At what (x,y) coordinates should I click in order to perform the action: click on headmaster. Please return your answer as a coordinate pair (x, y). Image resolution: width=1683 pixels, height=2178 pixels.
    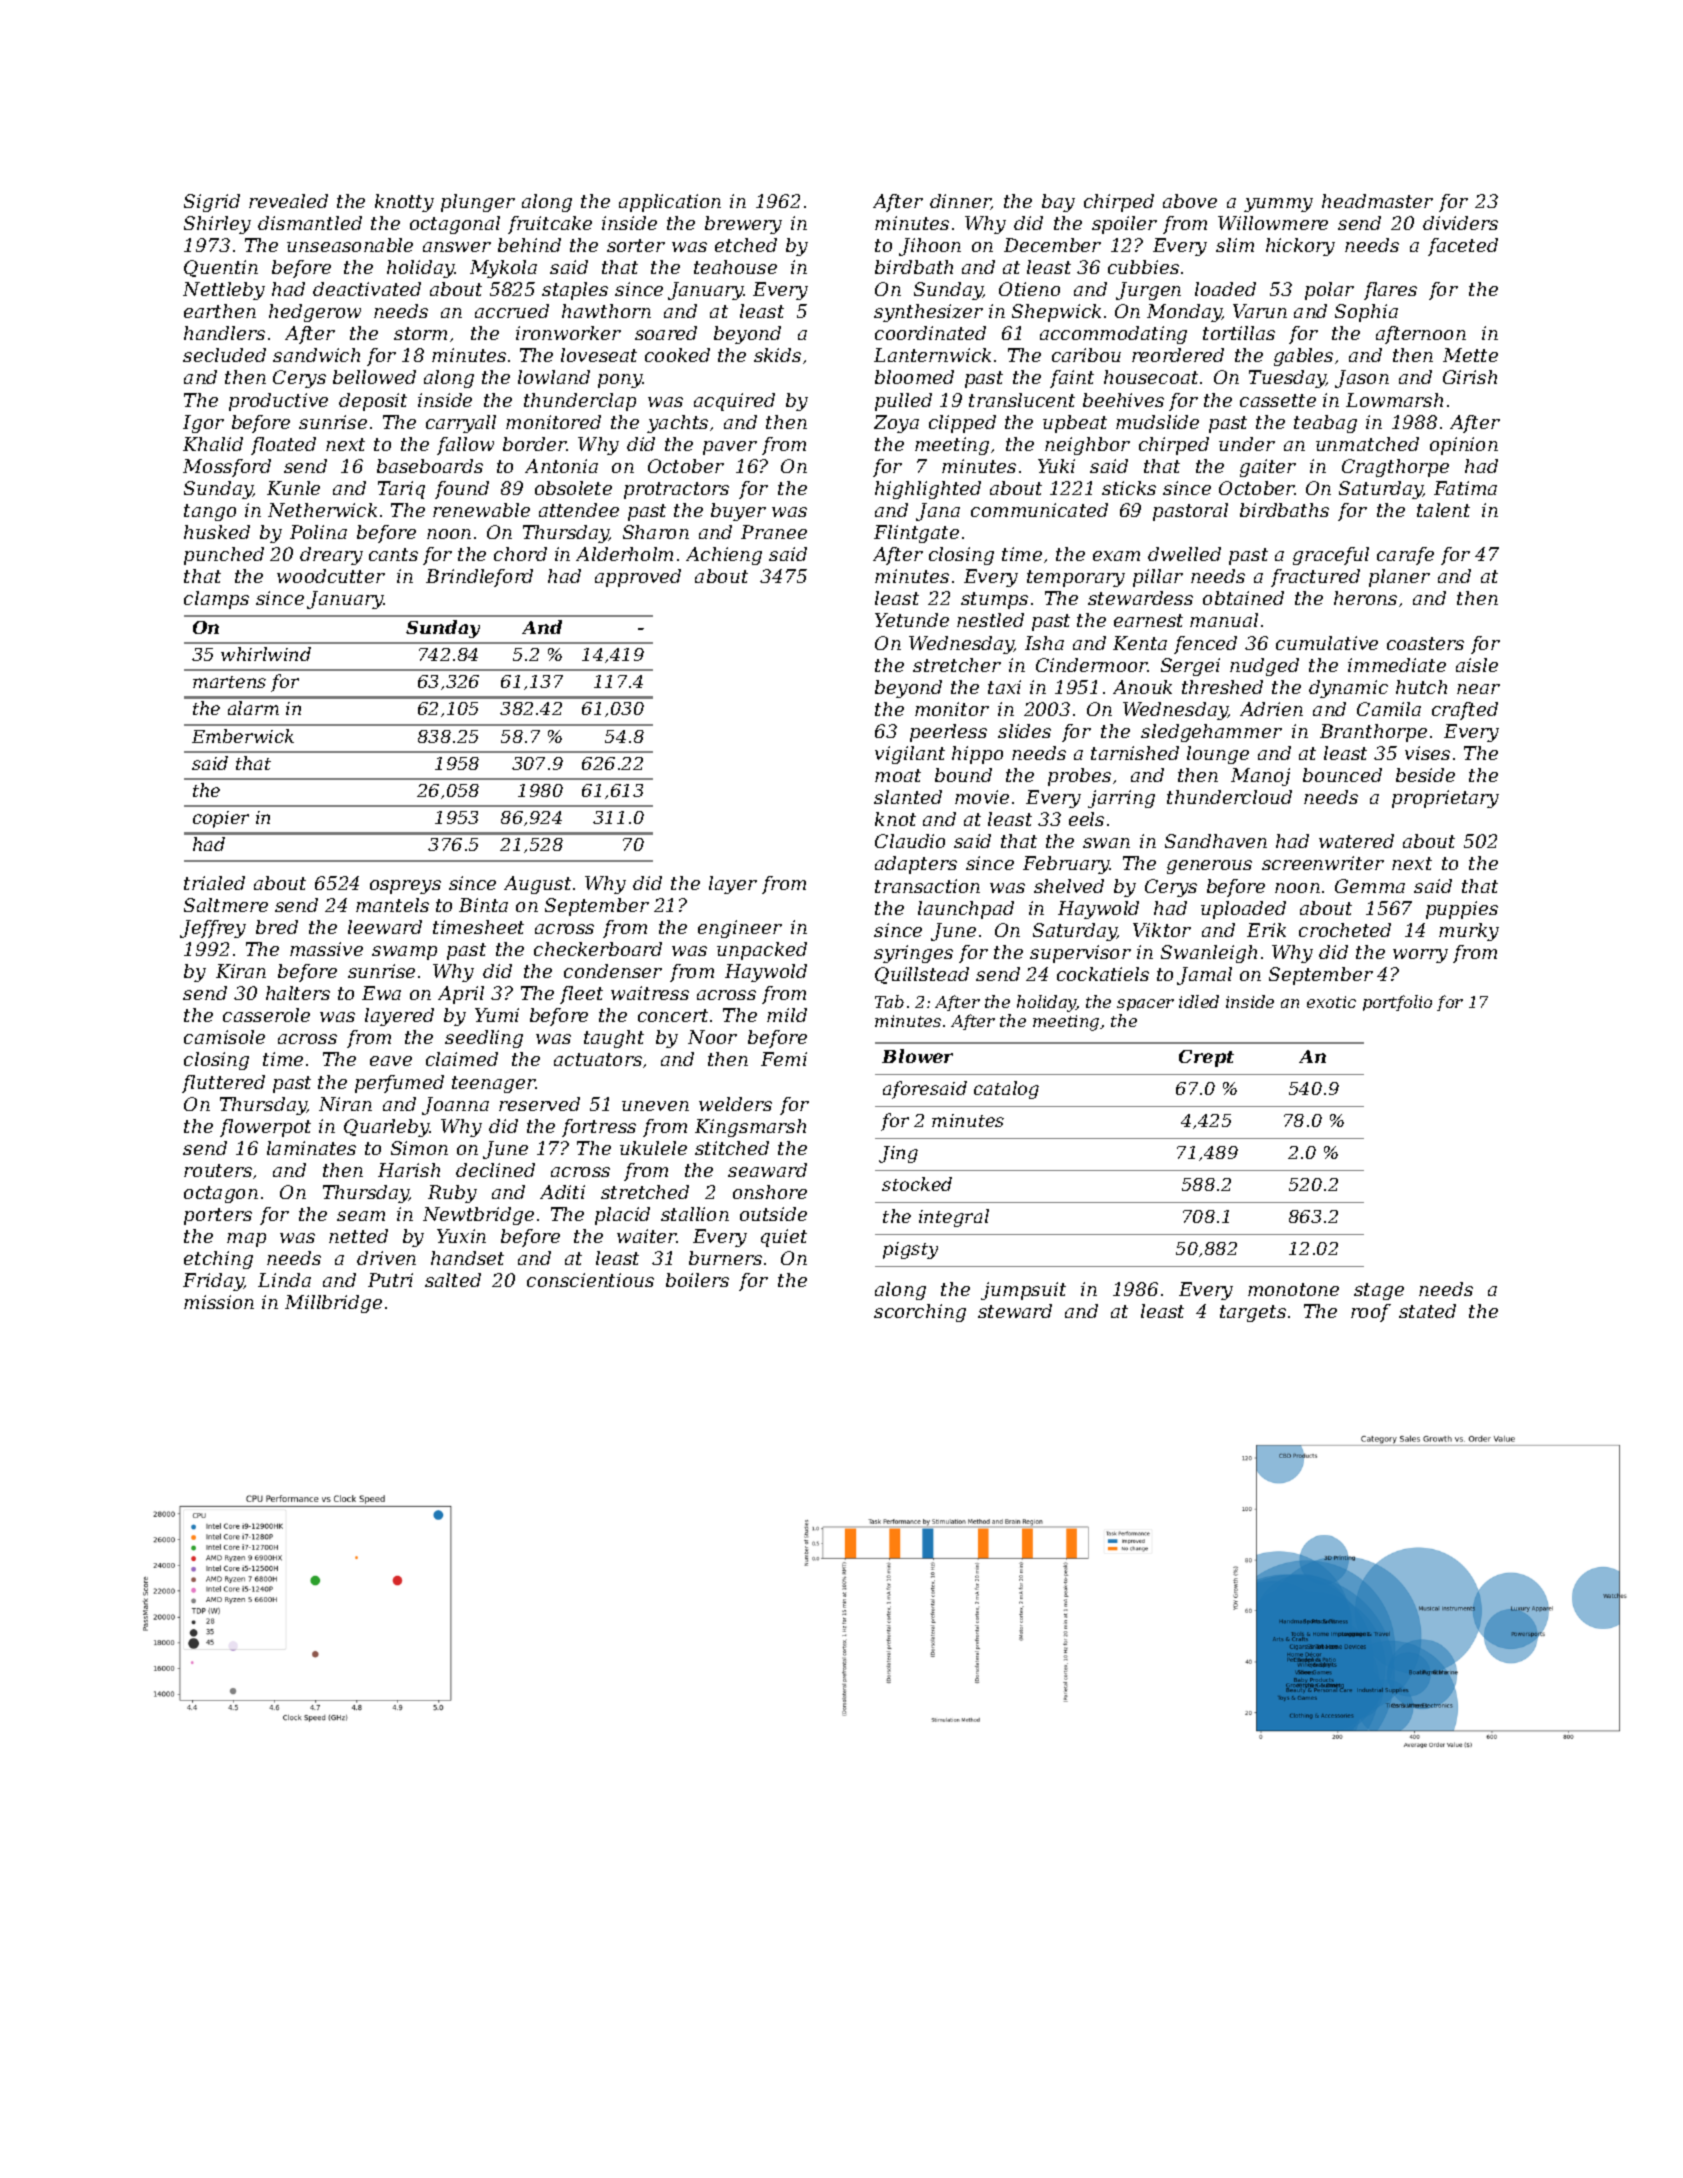
    Looking at the image, I should click on (1377, 201).
